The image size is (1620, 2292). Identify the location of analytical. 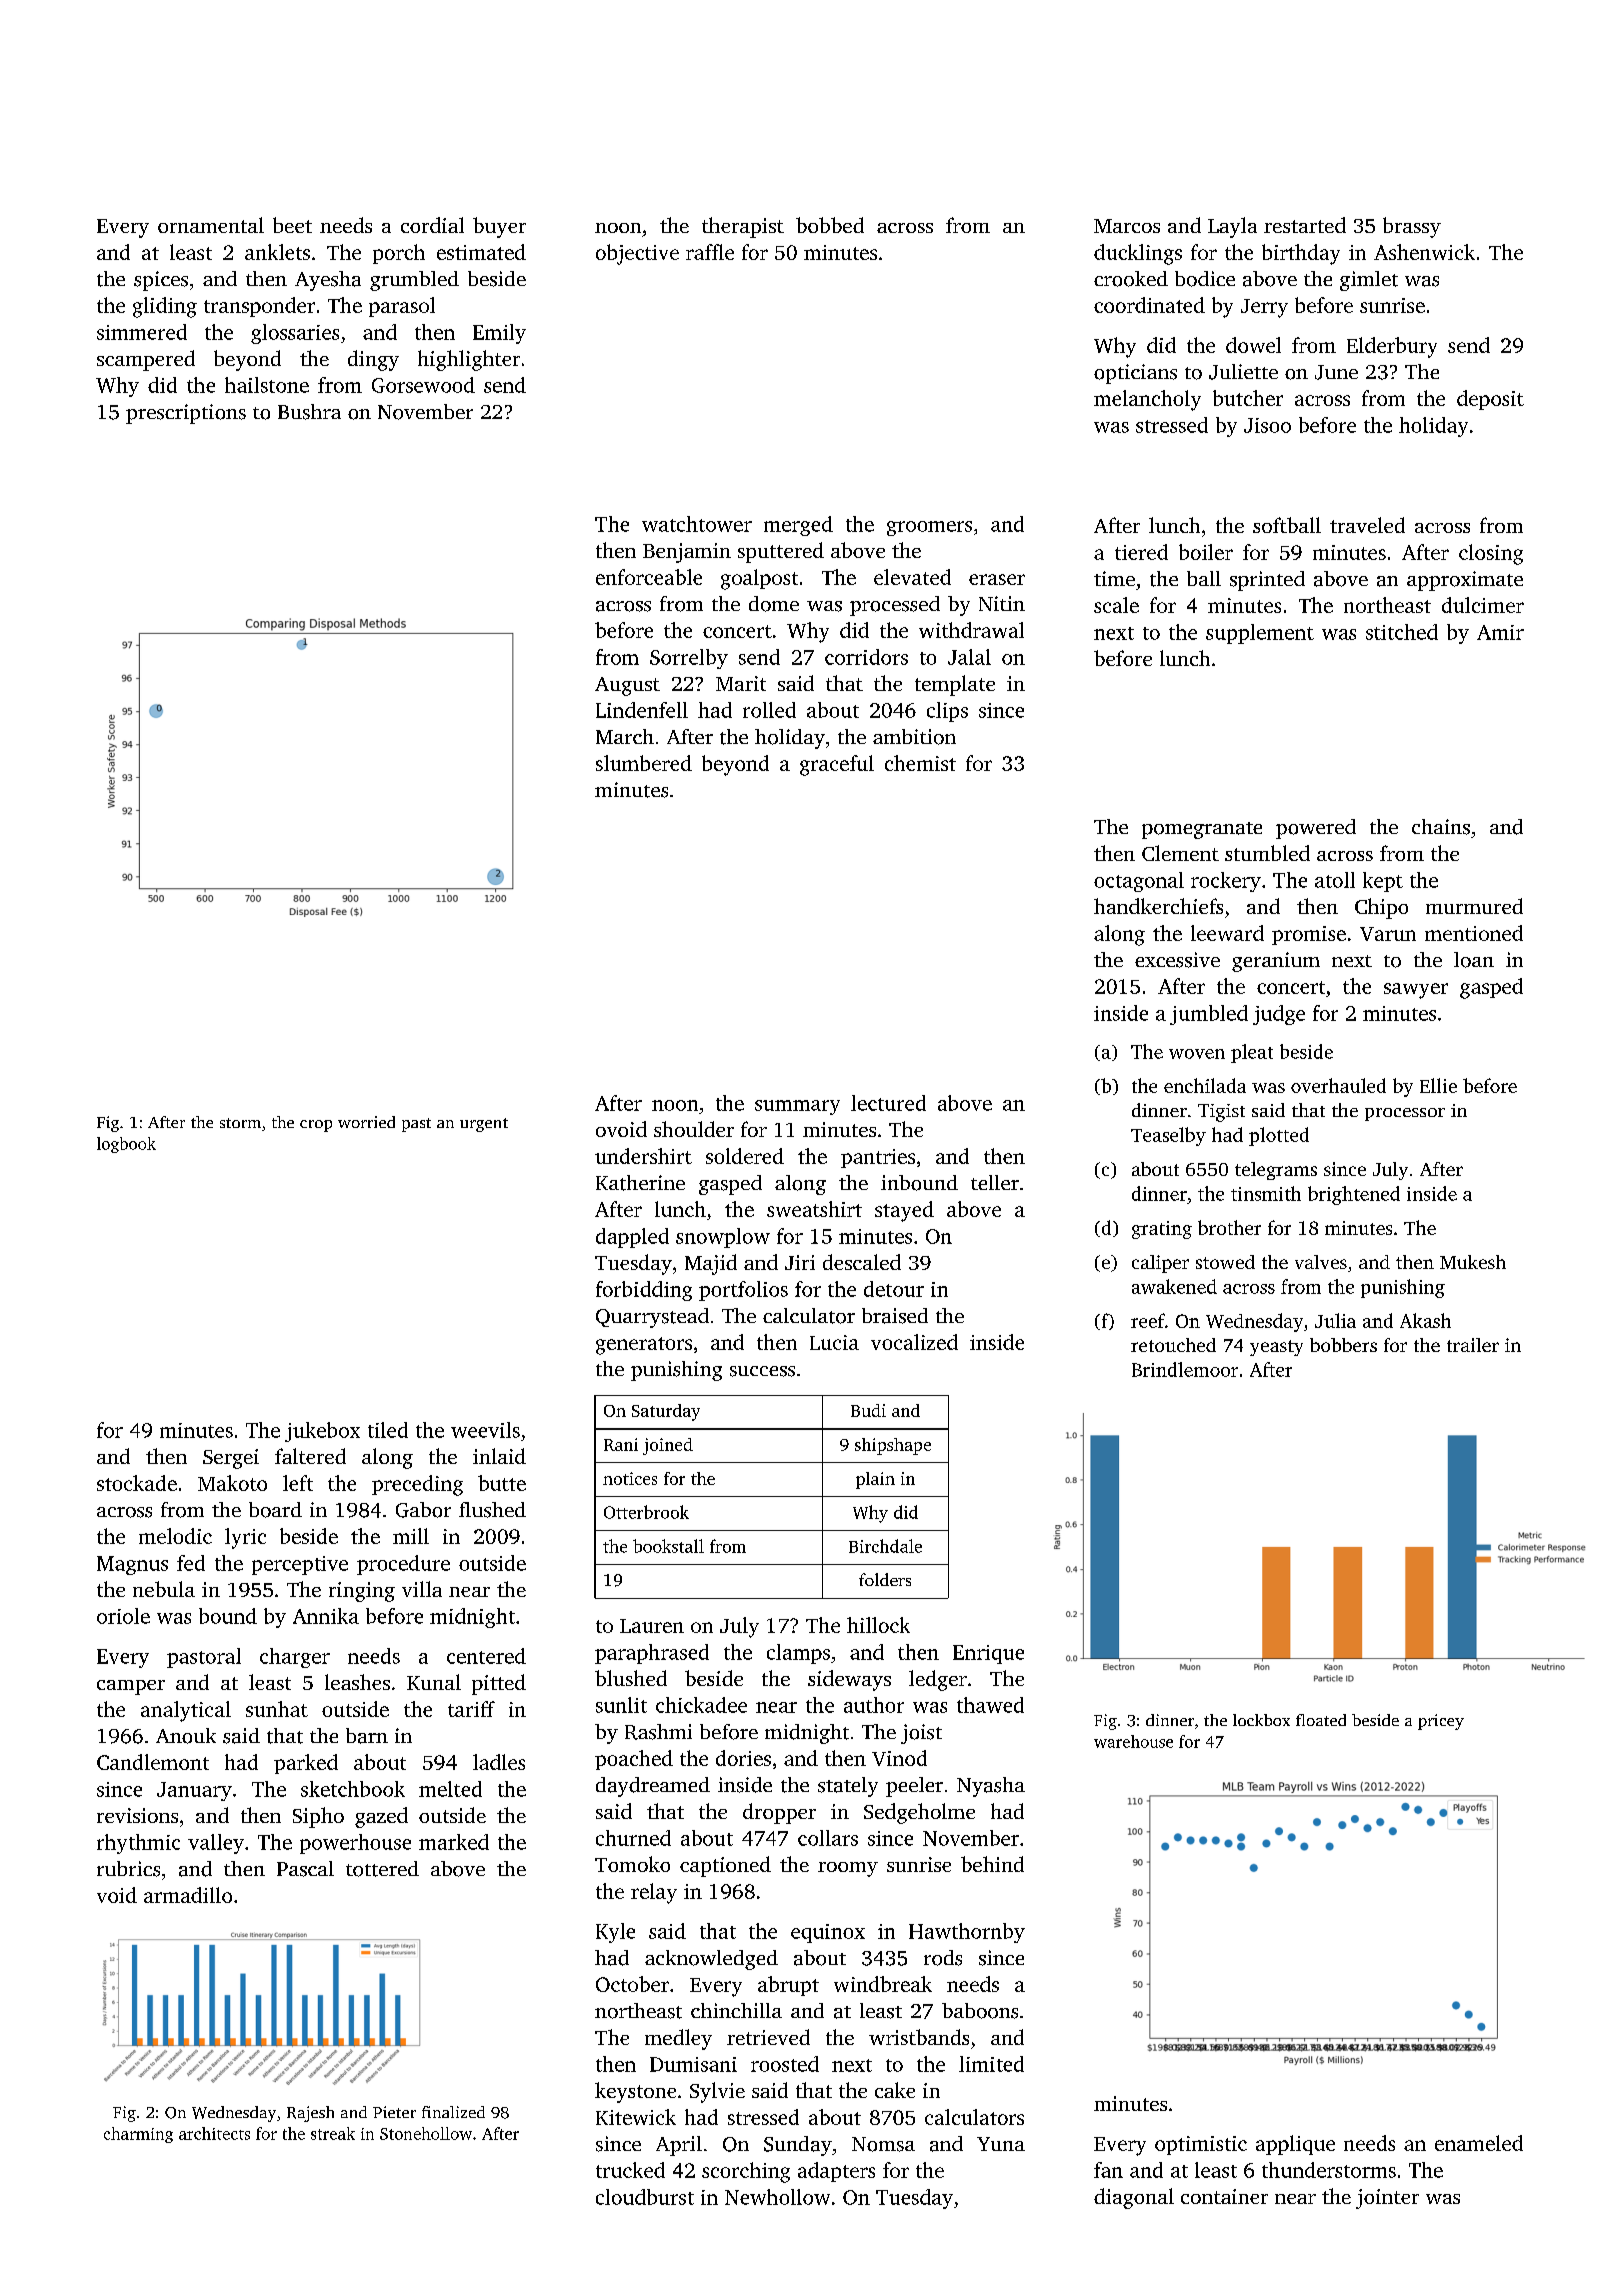
(186, 1711).
